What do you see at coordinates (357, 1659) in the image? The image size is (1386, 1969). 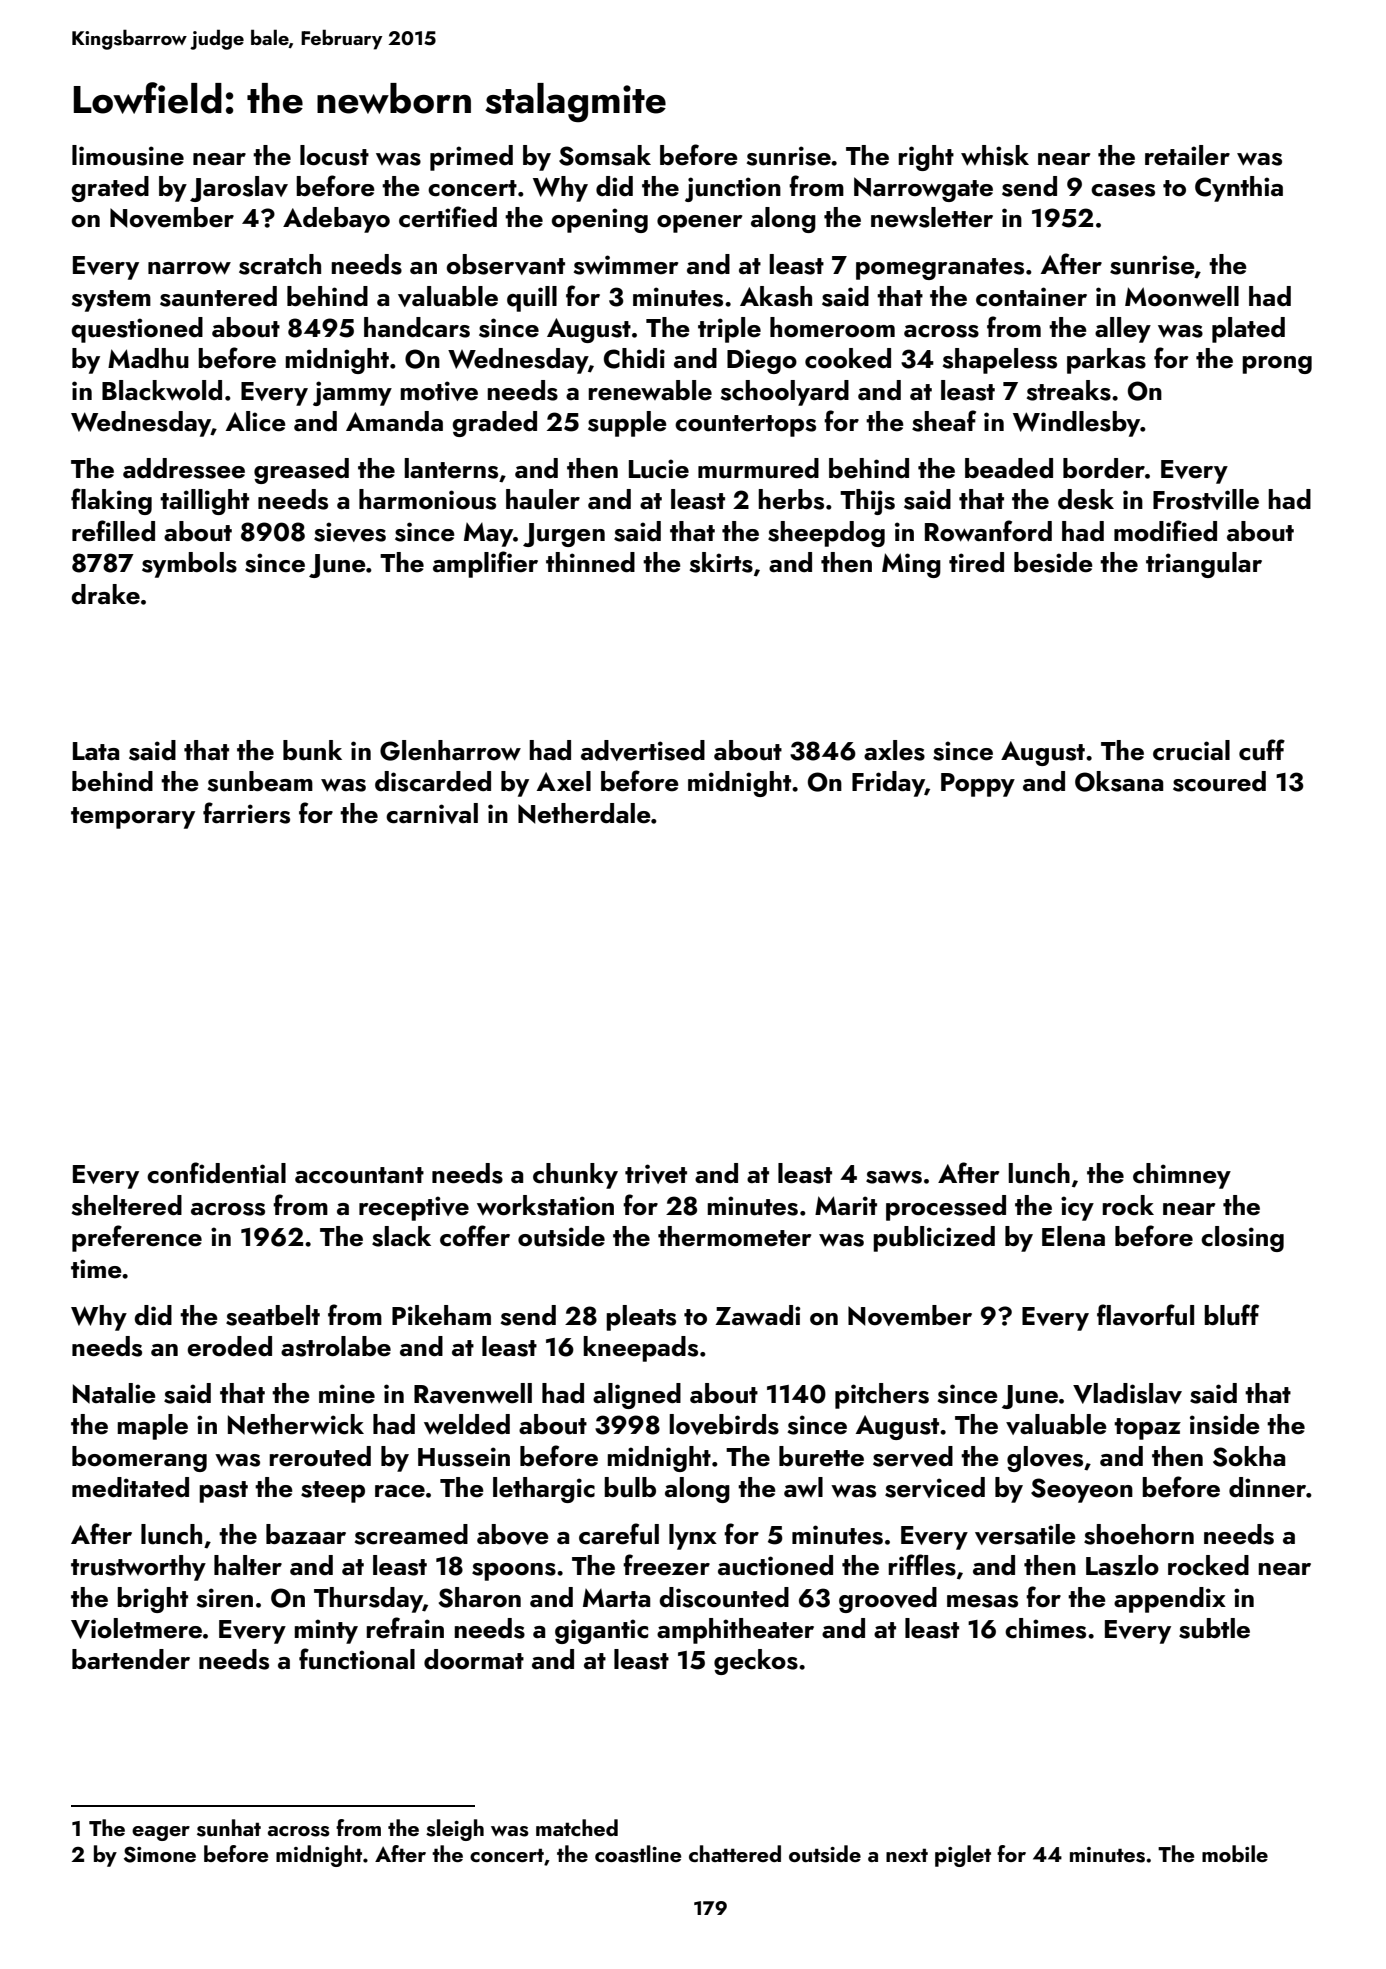 I see `functional` at bounding box center [357, 1659].
